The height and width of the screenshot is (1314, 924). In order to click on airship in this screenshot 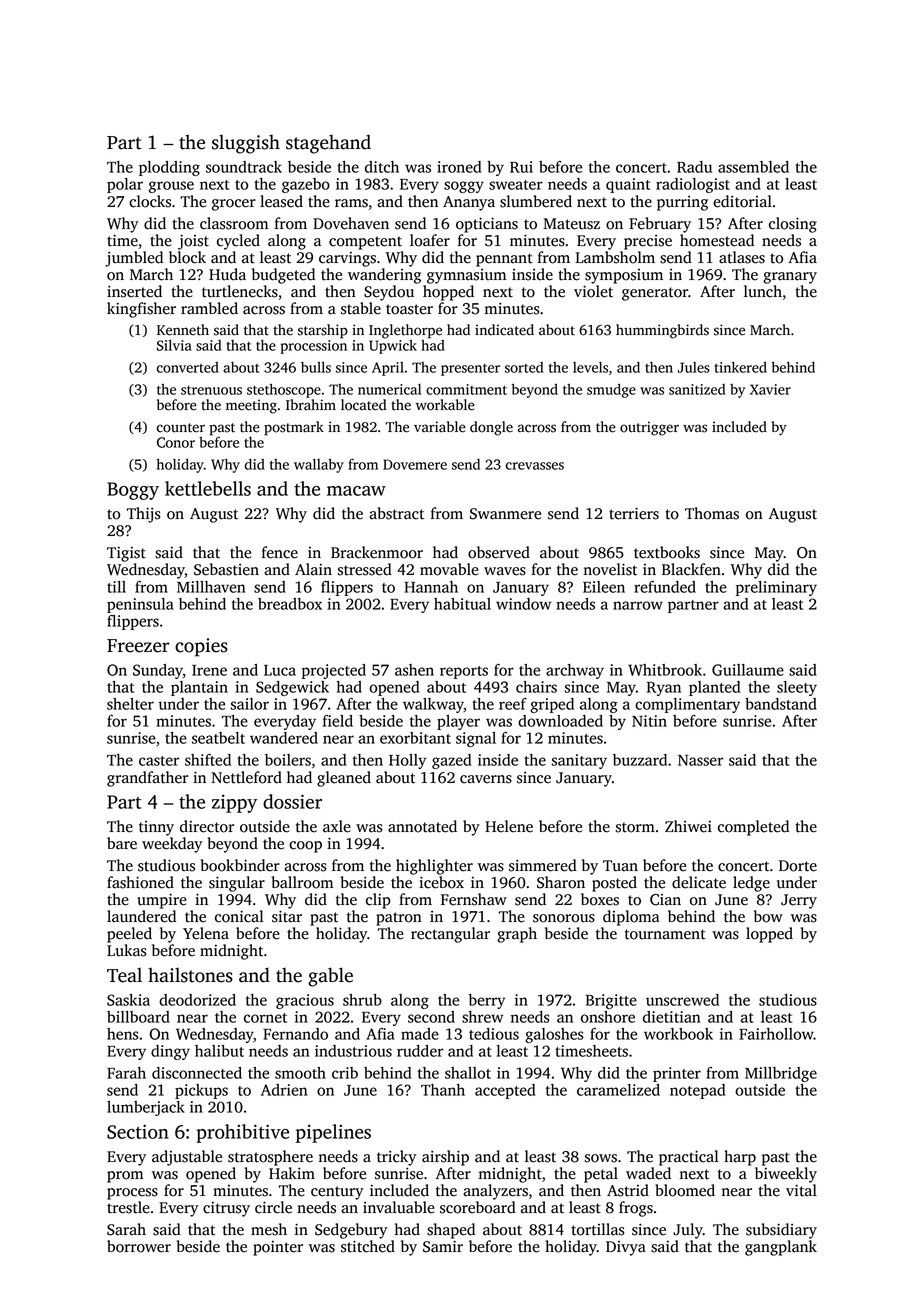, I will do `click(445, 1158)`.
